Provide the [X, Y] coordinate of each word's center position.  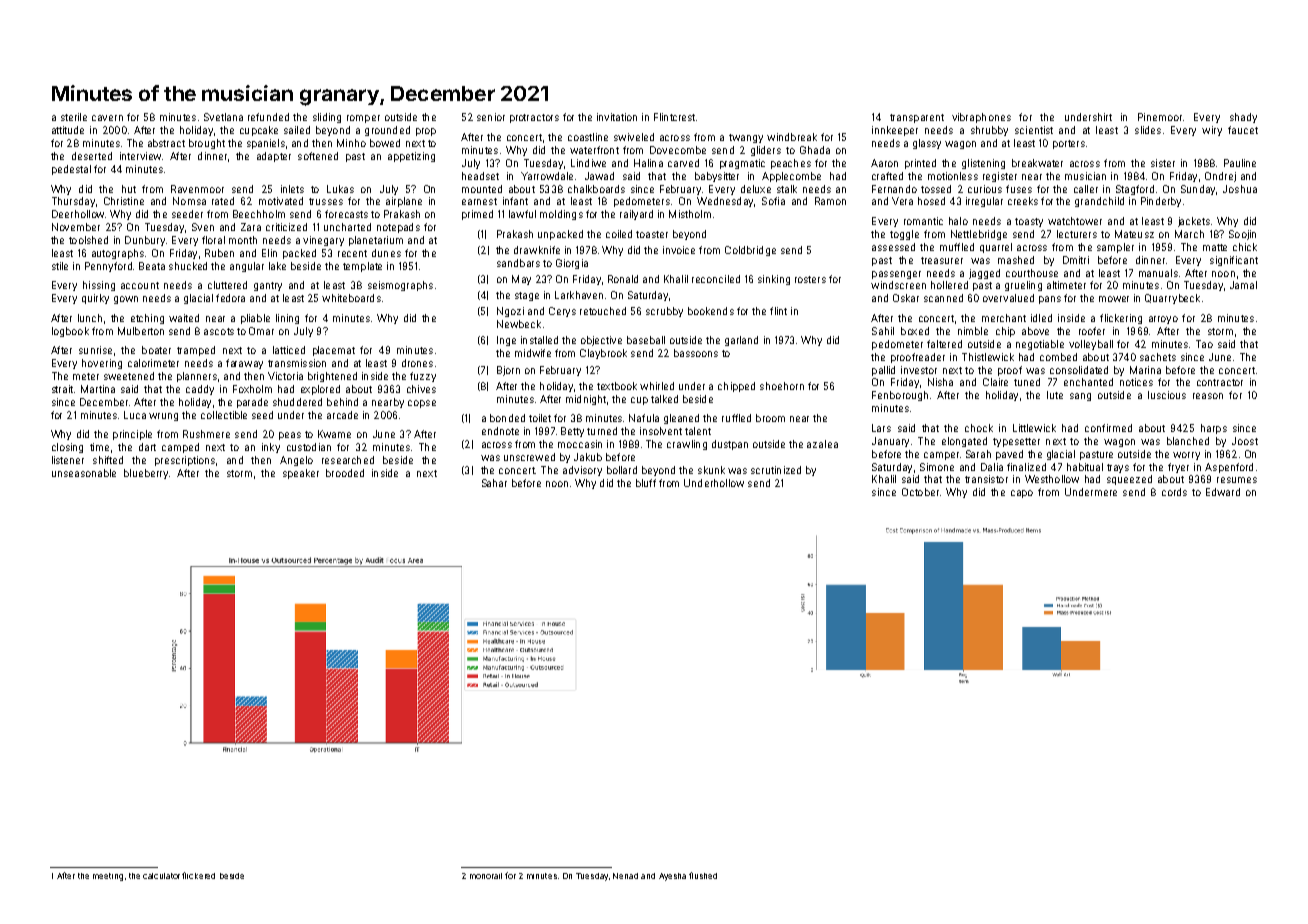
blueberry [146, 474]
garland [741, 341]
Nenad [625, 876]
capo [1022, 494]
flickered [198, 875]
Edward [1223, 492]
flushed [703, 875]
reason [1208, 396]
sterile [74, 117]
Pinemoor [1160, 117]
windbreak [792, 137]
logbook [70, 332]
